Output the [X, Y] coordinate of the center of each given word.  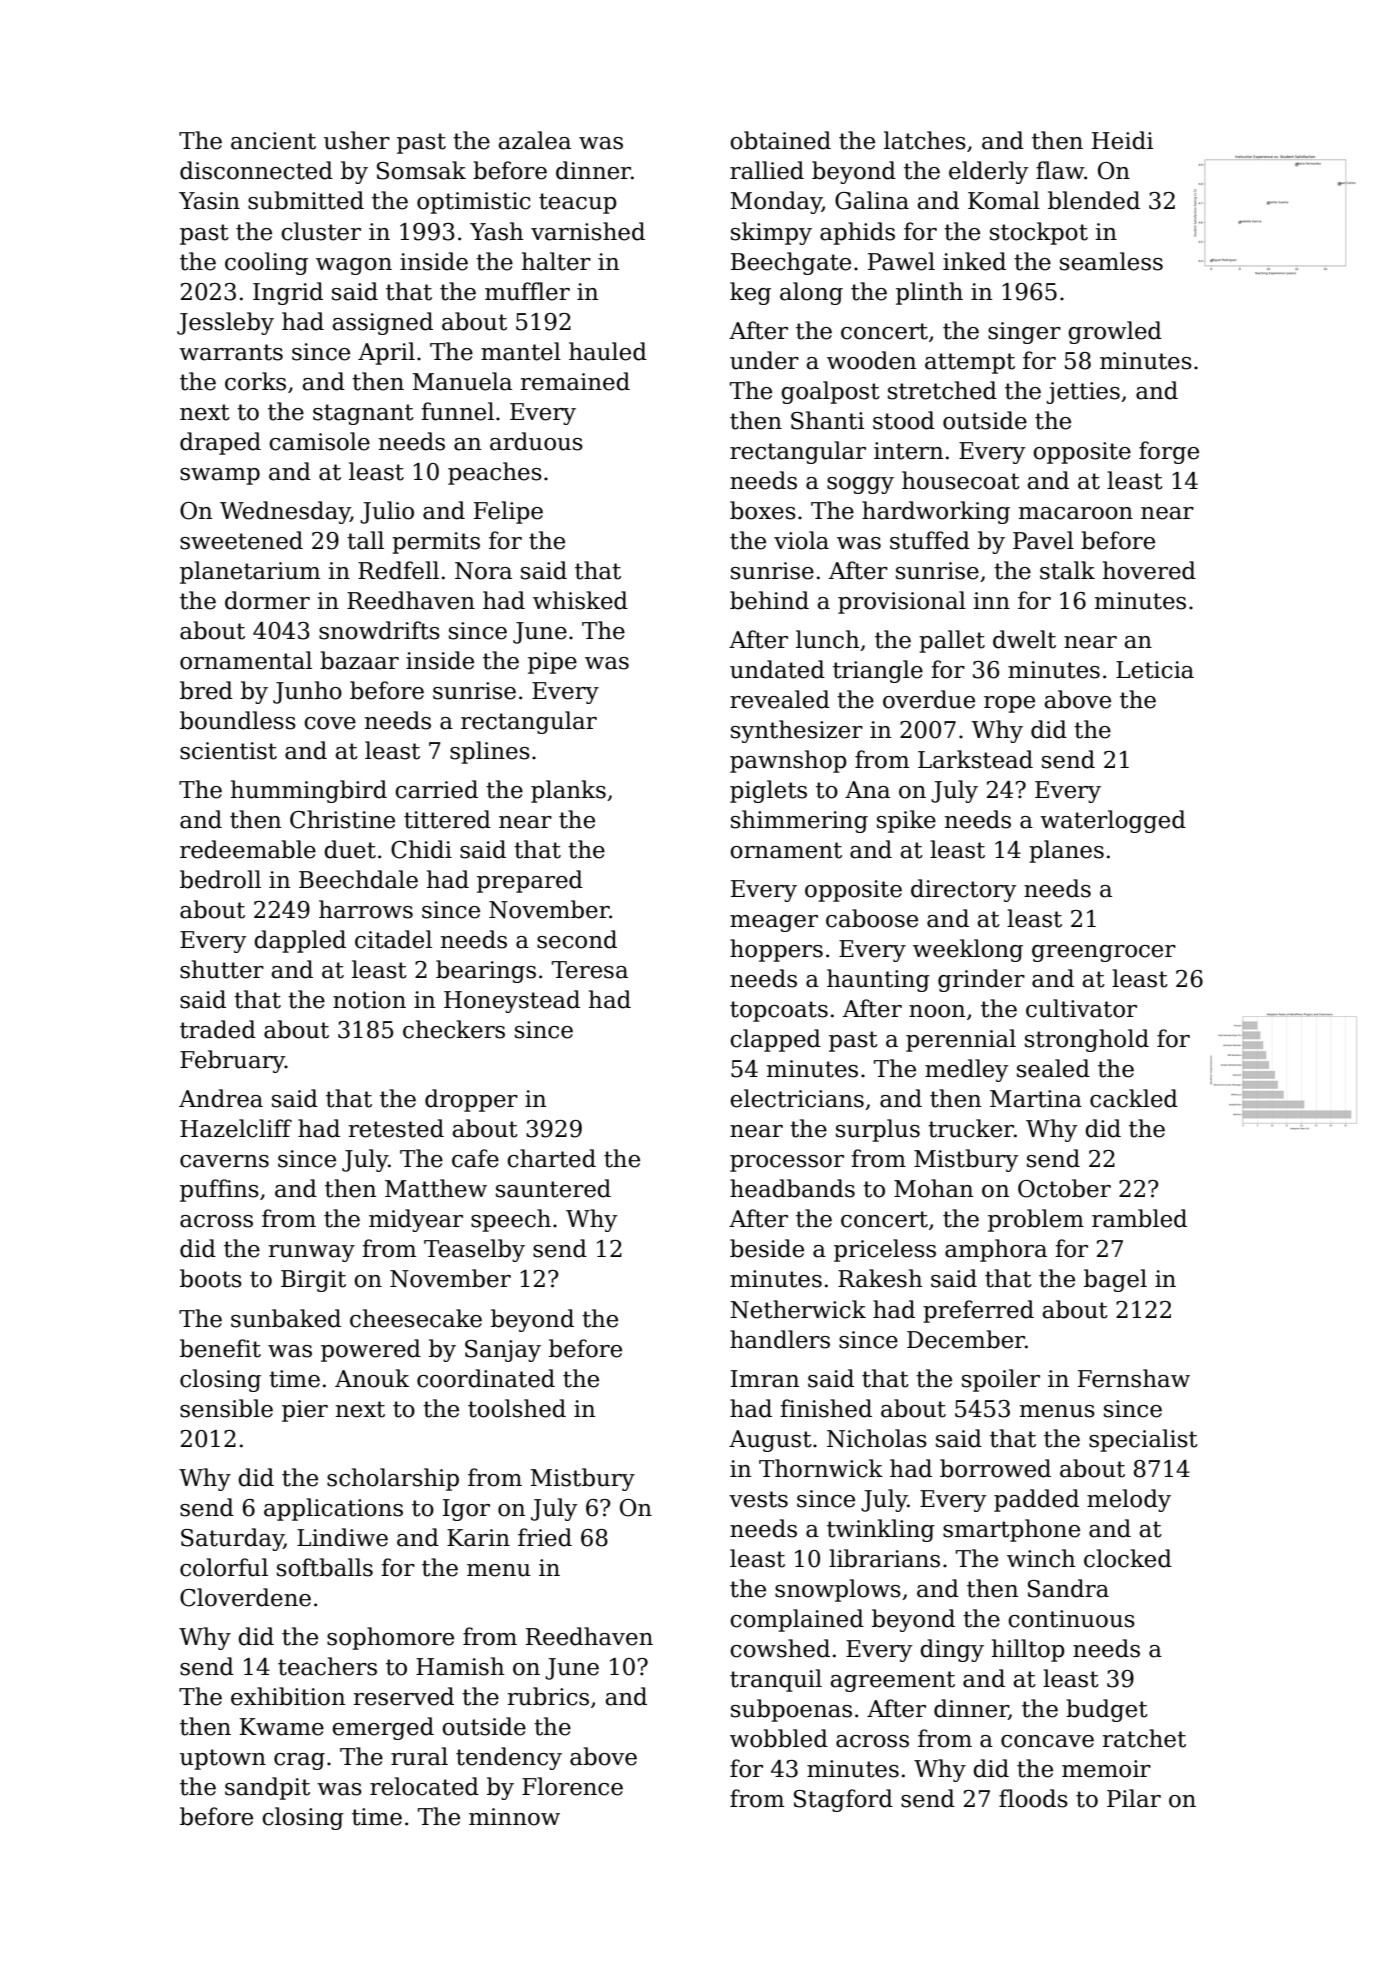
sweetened [241, 540]
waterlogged [1113, 821]
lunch [827, 639]
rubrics [548, 1696]
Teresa [590, 970]
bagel [1115, 1280]
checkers [454, 1029]
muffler [527, 291]
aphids [857, 233]
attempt [970, 363]
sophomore [390, 1638]
